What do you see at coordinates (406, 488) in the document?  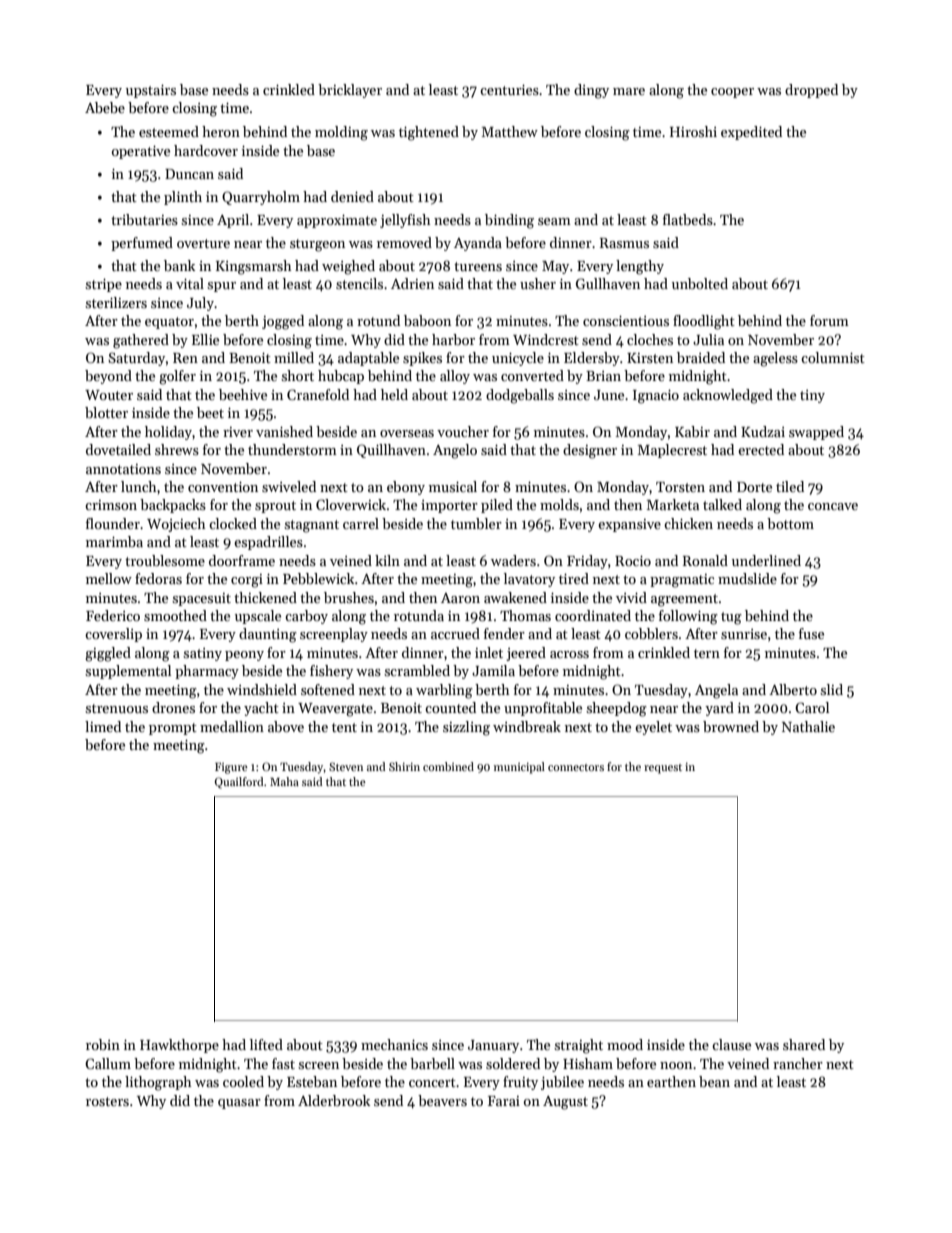 I see `ebony` at bounding box center [406, 488].
